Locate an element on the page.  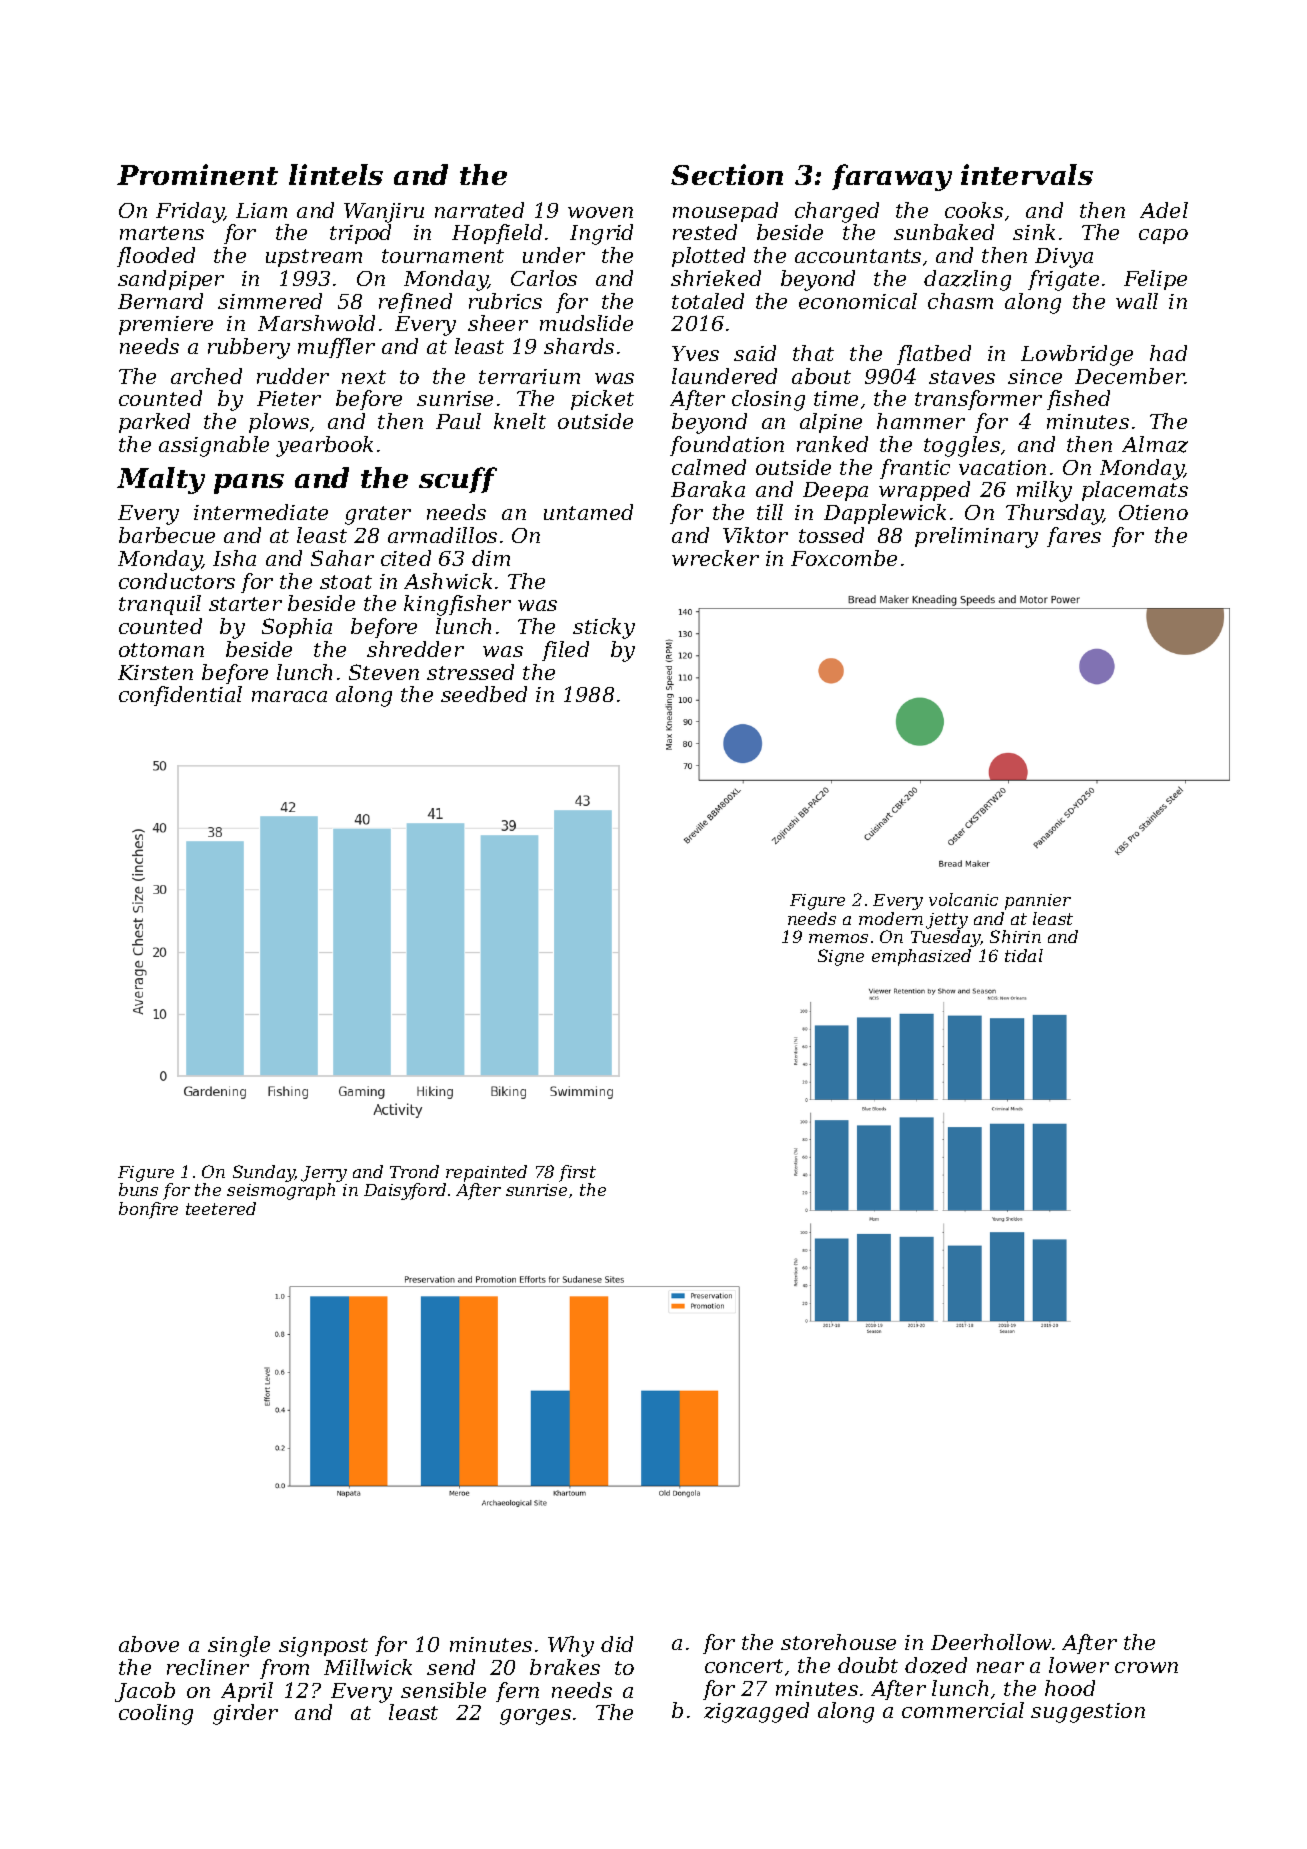
flooded is located at coordinates (156, 257).
